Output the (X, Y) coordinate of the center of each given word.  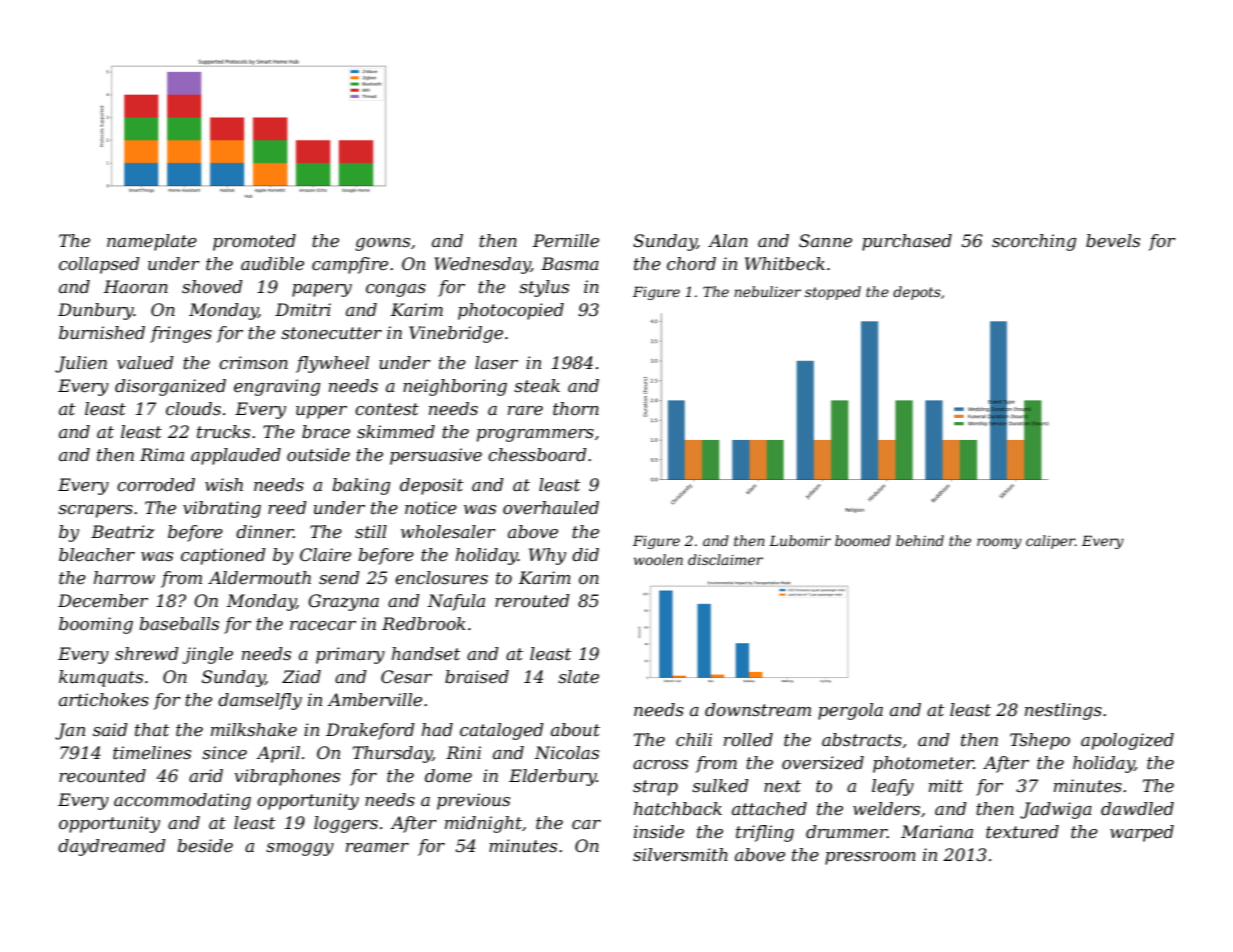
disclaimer (725, 559)
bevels (1113, 241)
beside (205, 846)
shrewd (147, 654)
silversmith (680, 855)
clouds (193, 409)
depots (917, 293)
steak (537, 386)
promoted (254, 242)
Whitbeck (785, 263)
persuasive (436, 456)
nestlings (1063, 711)
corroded (156, 484)
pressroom (870, 858)
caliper (1050, 542)
